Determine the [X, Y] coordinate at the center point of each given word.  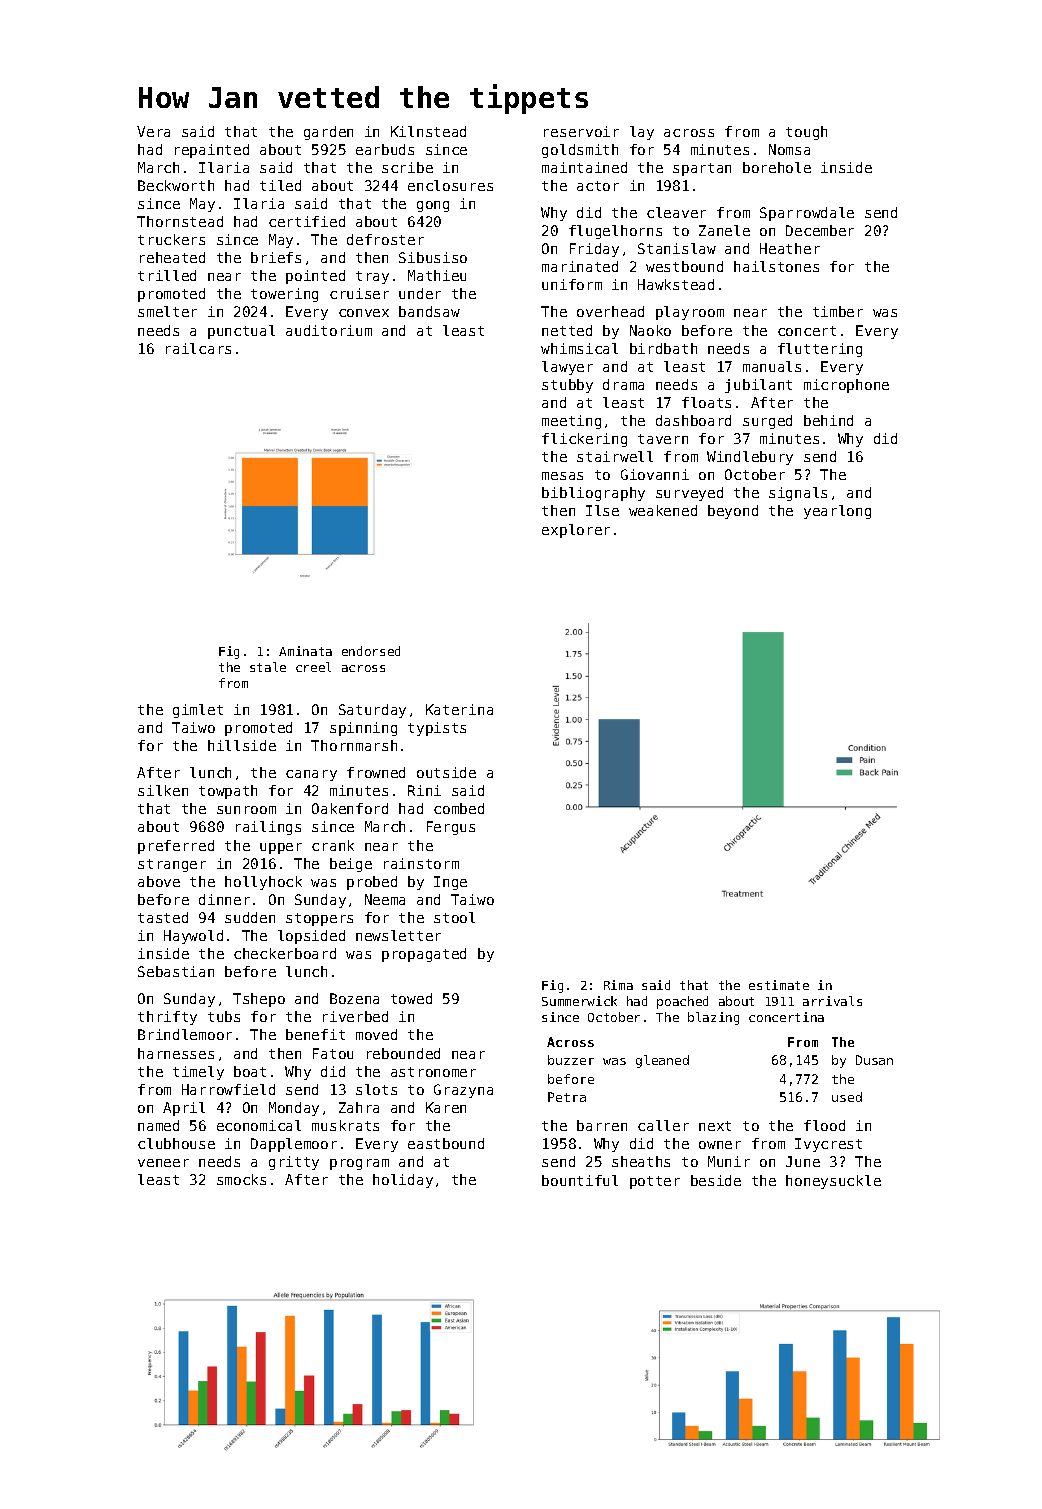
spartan [702, 169]
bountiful [580, 1180]
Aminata [305, 651]
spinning [363, 729]
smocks [241, 1179]
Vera [153, 131]
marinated [580, 266]
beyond [733, 512]
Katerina [459, 709]
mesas [562, 476]
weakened [663, 510]
